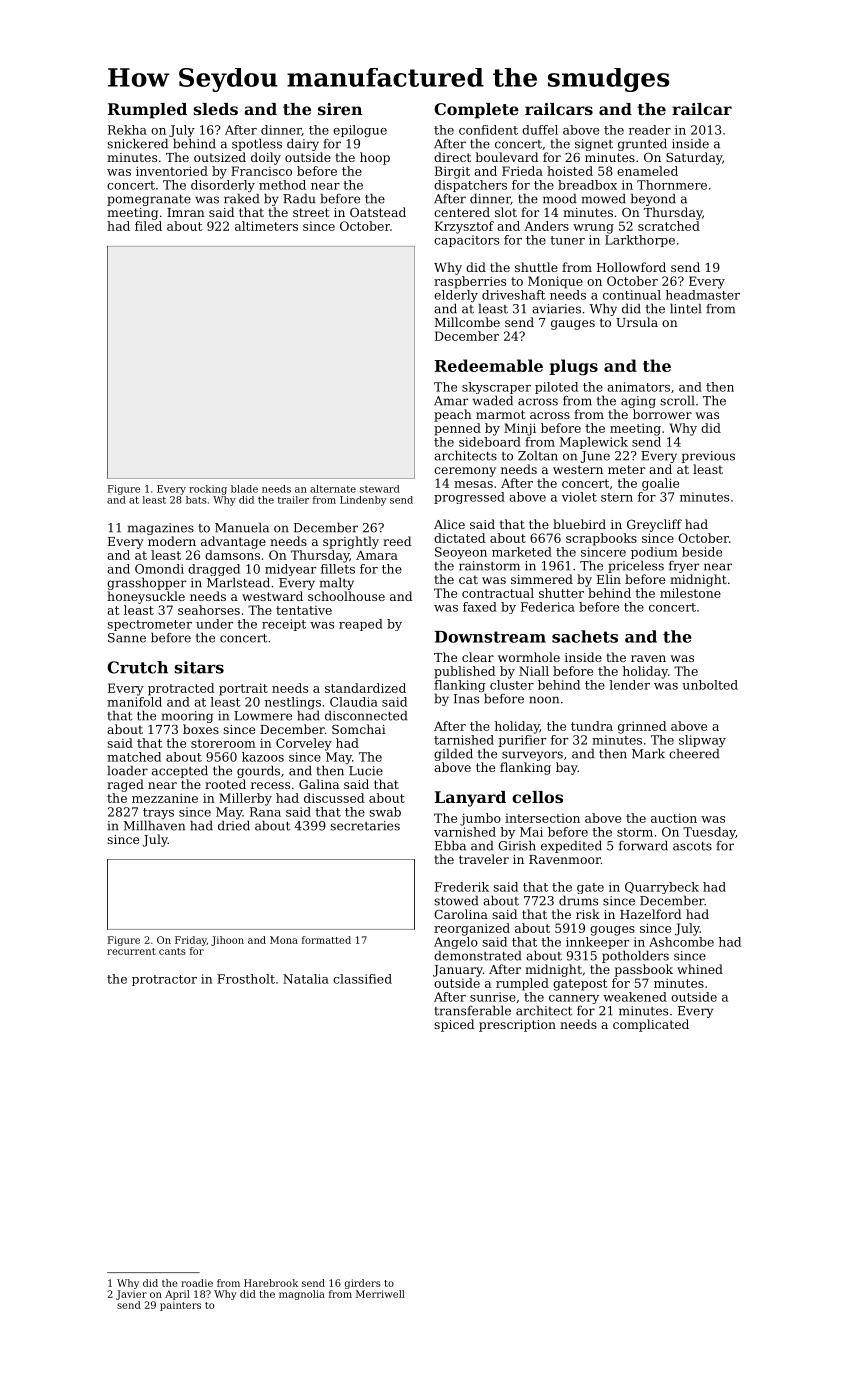 This document has width=849, height=1400. Describe the element at coordinates (215, 109) in the document. I see `sleds` at that location.
